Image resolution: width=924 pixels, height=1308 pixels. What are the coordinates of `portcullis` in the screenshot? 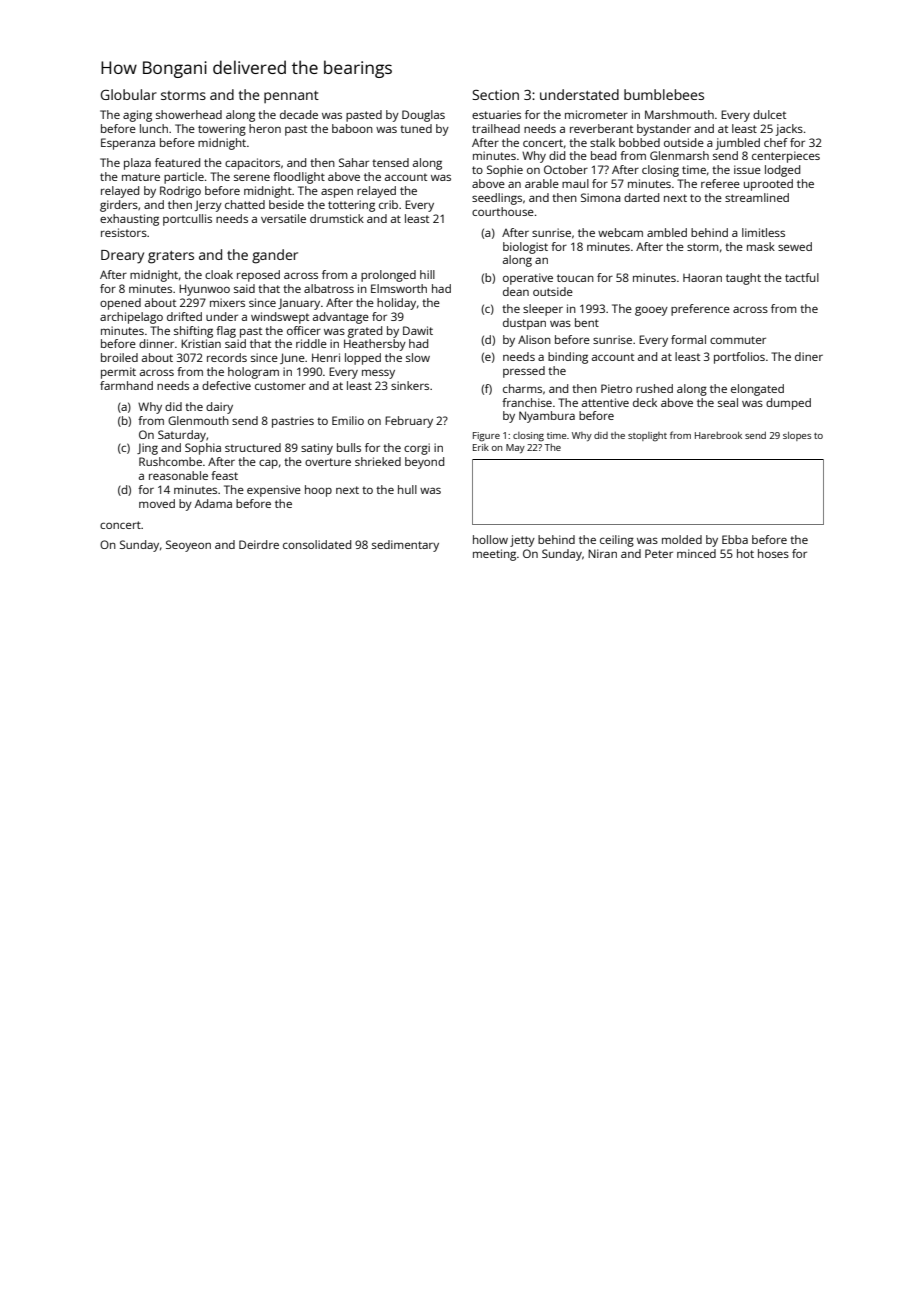 It's located at (187, 220).
